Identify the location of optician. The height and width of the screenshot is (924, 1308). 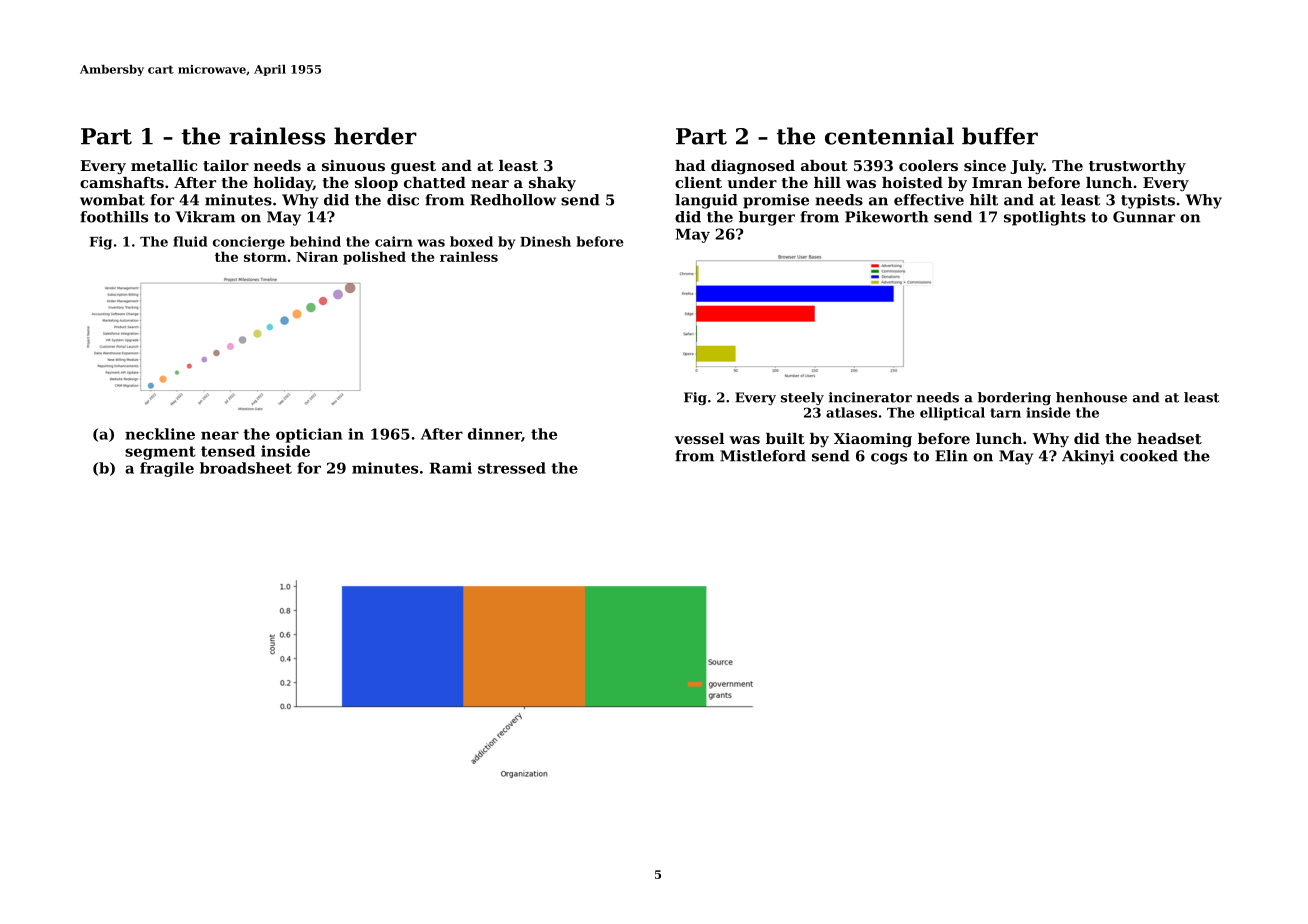
(309, 435).
